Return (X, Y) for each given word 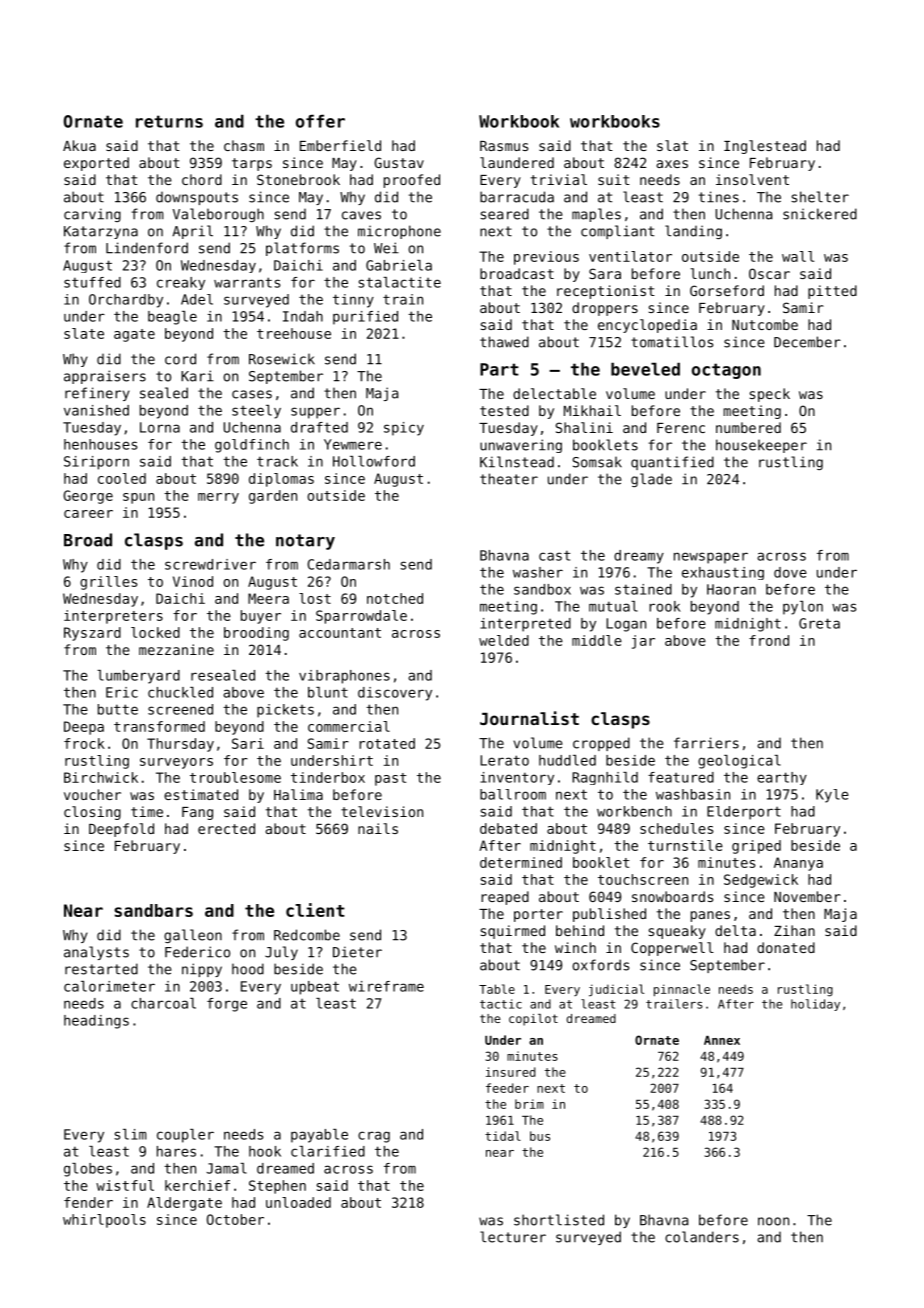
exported (96, 164)
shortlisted (559, 1220)
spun (138, 498)
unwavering (521, 446)
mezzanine (176, 649)
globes (88, 1170)
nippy (202, 970)
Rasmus (504, 146)
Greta (819, 623)
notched (395, 598)
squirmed (513, 932)
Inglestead (765, 147)
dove (790, 572)
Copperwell (672, 949)
